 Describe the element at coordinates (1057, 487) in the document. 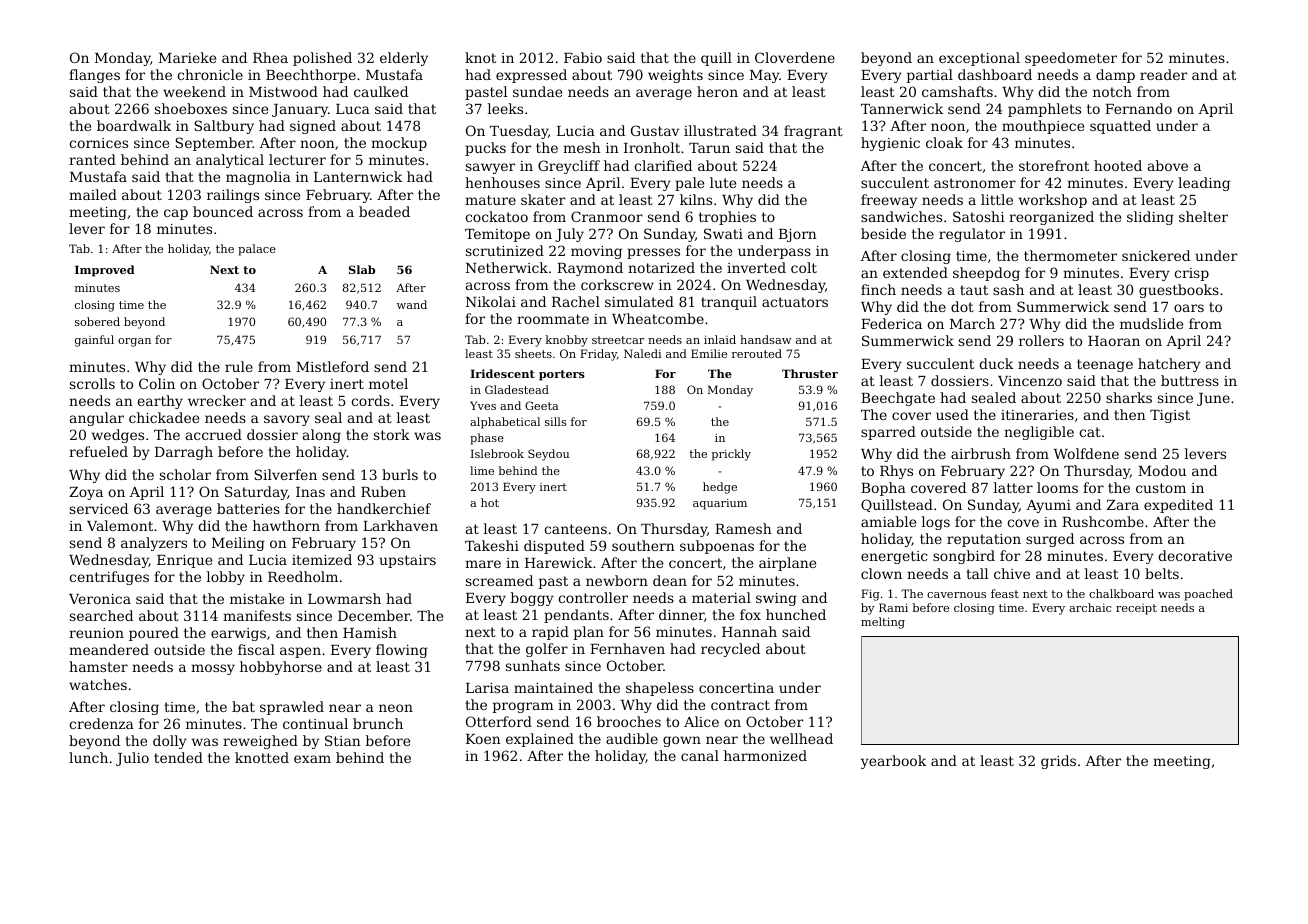

I see `looms` at that location.
